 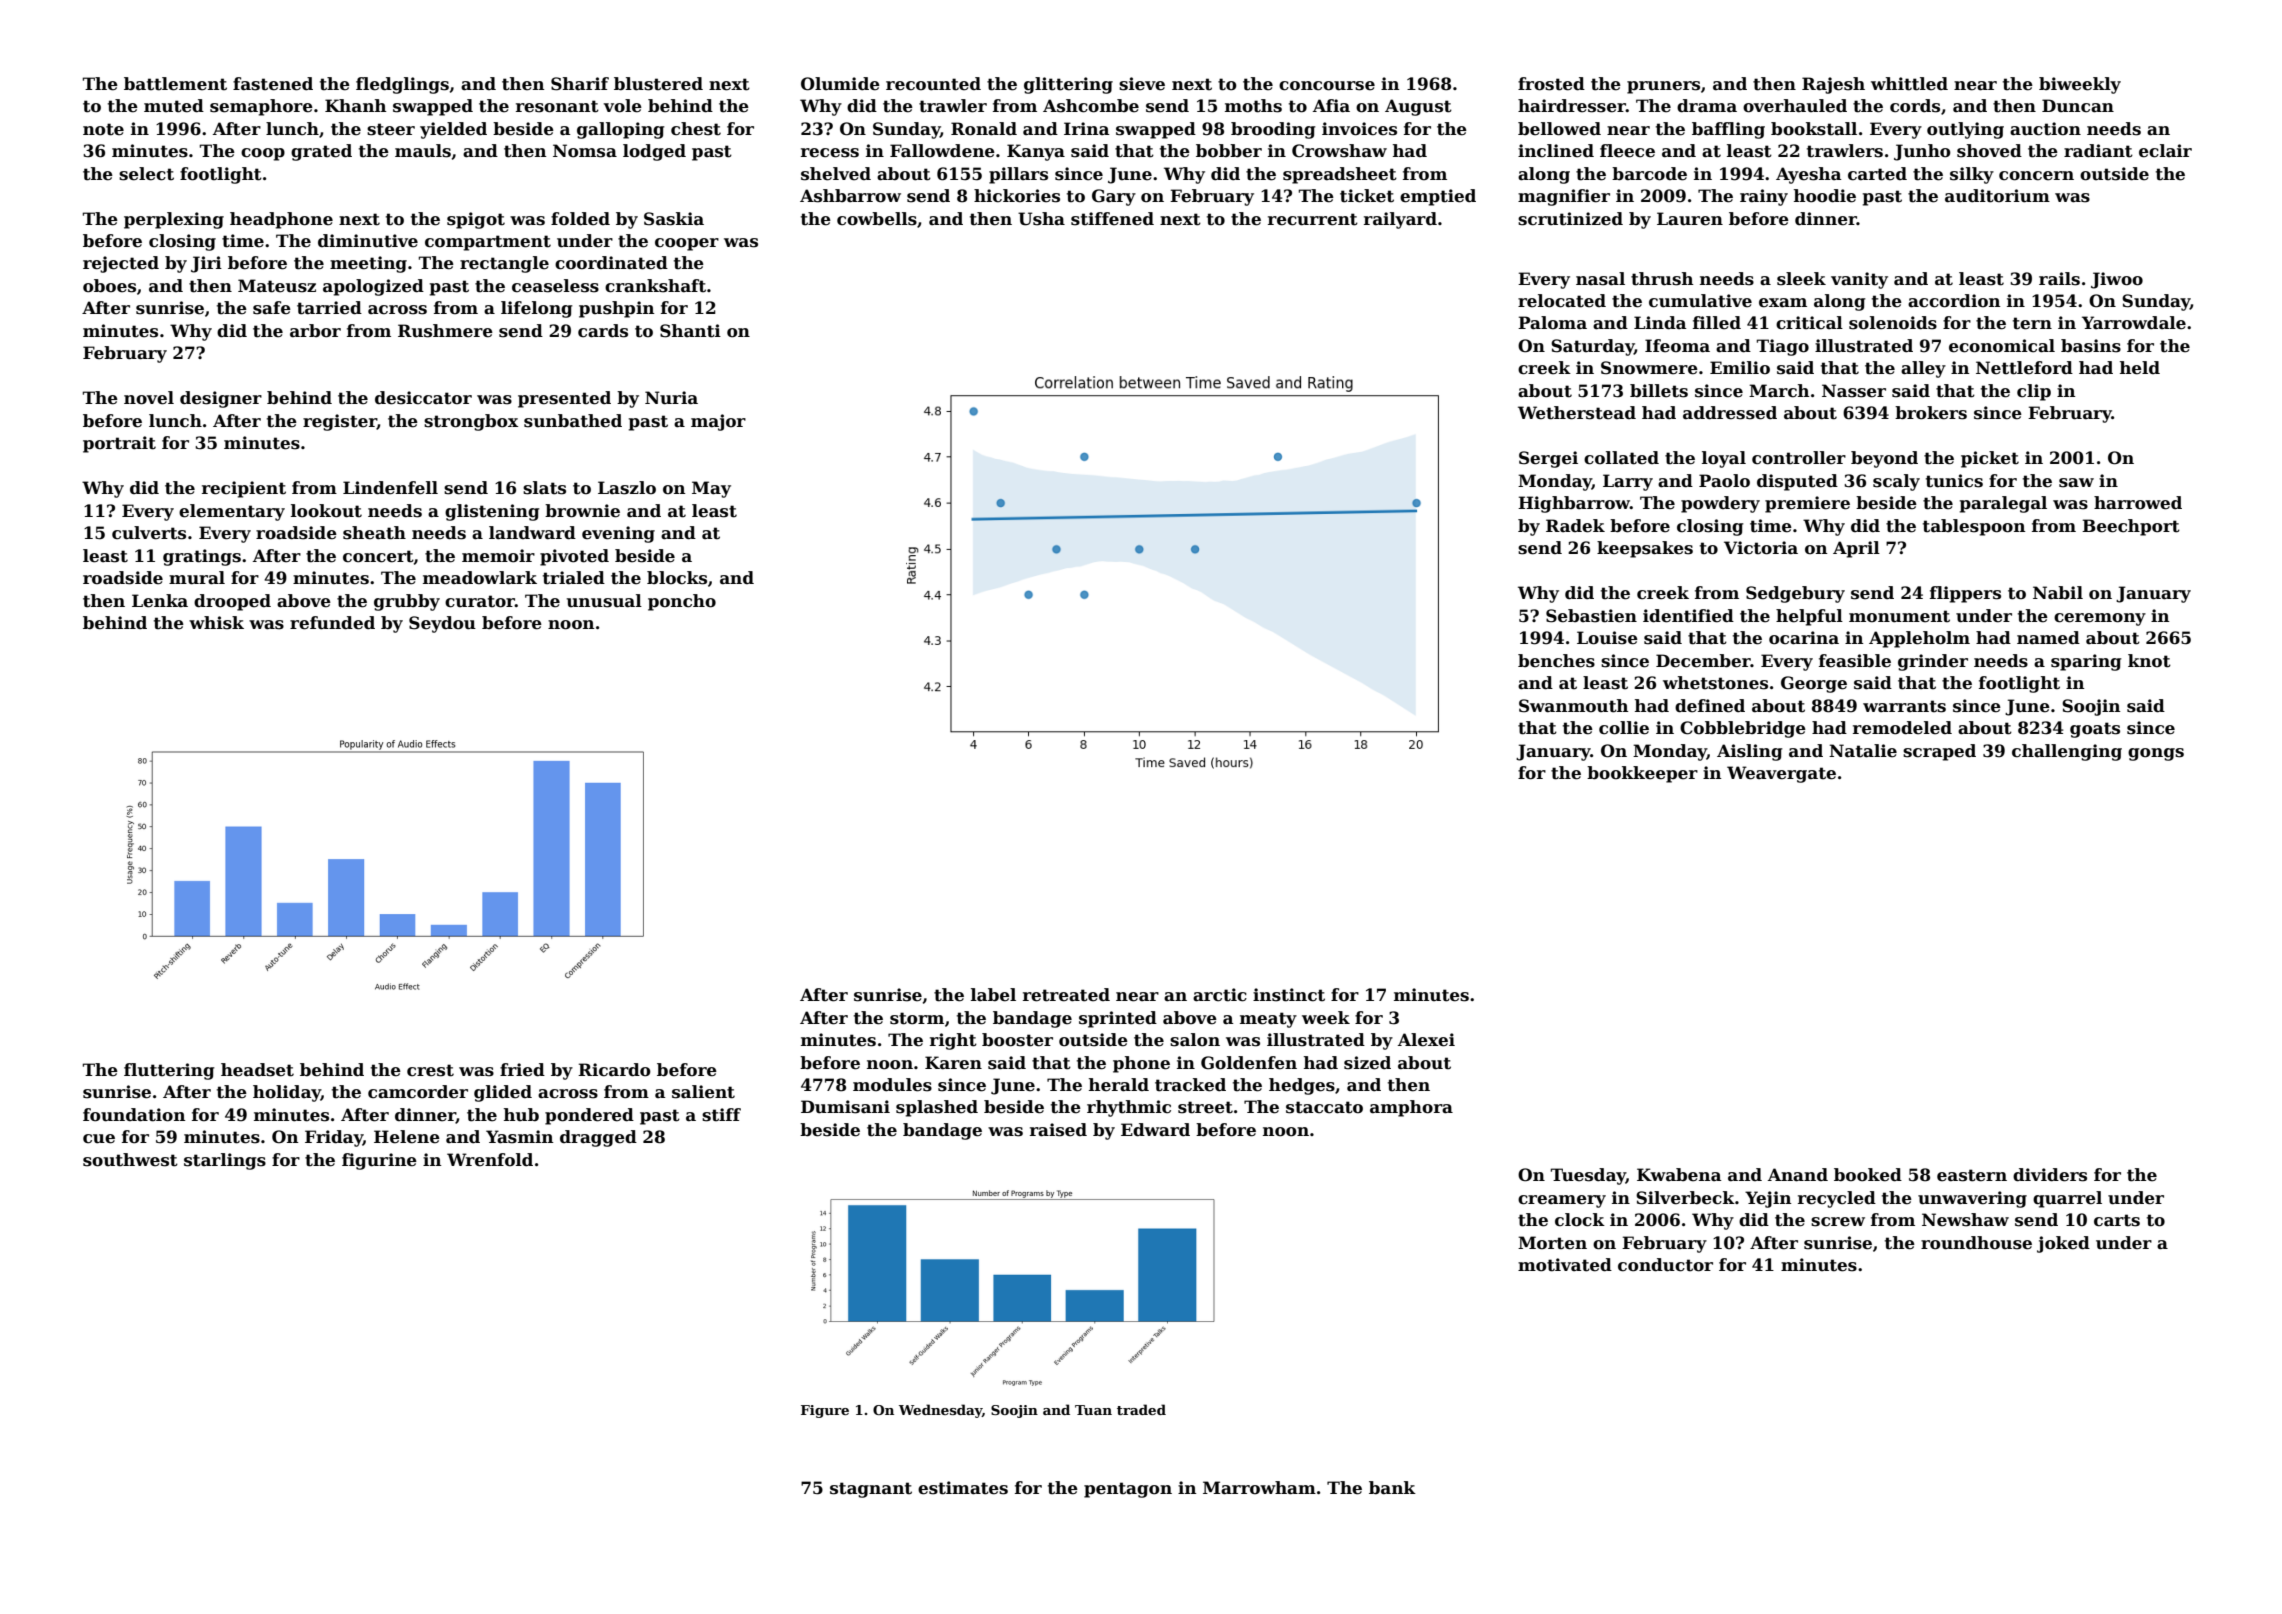 I want to click on retreated, so click(x=1066, y=995).
